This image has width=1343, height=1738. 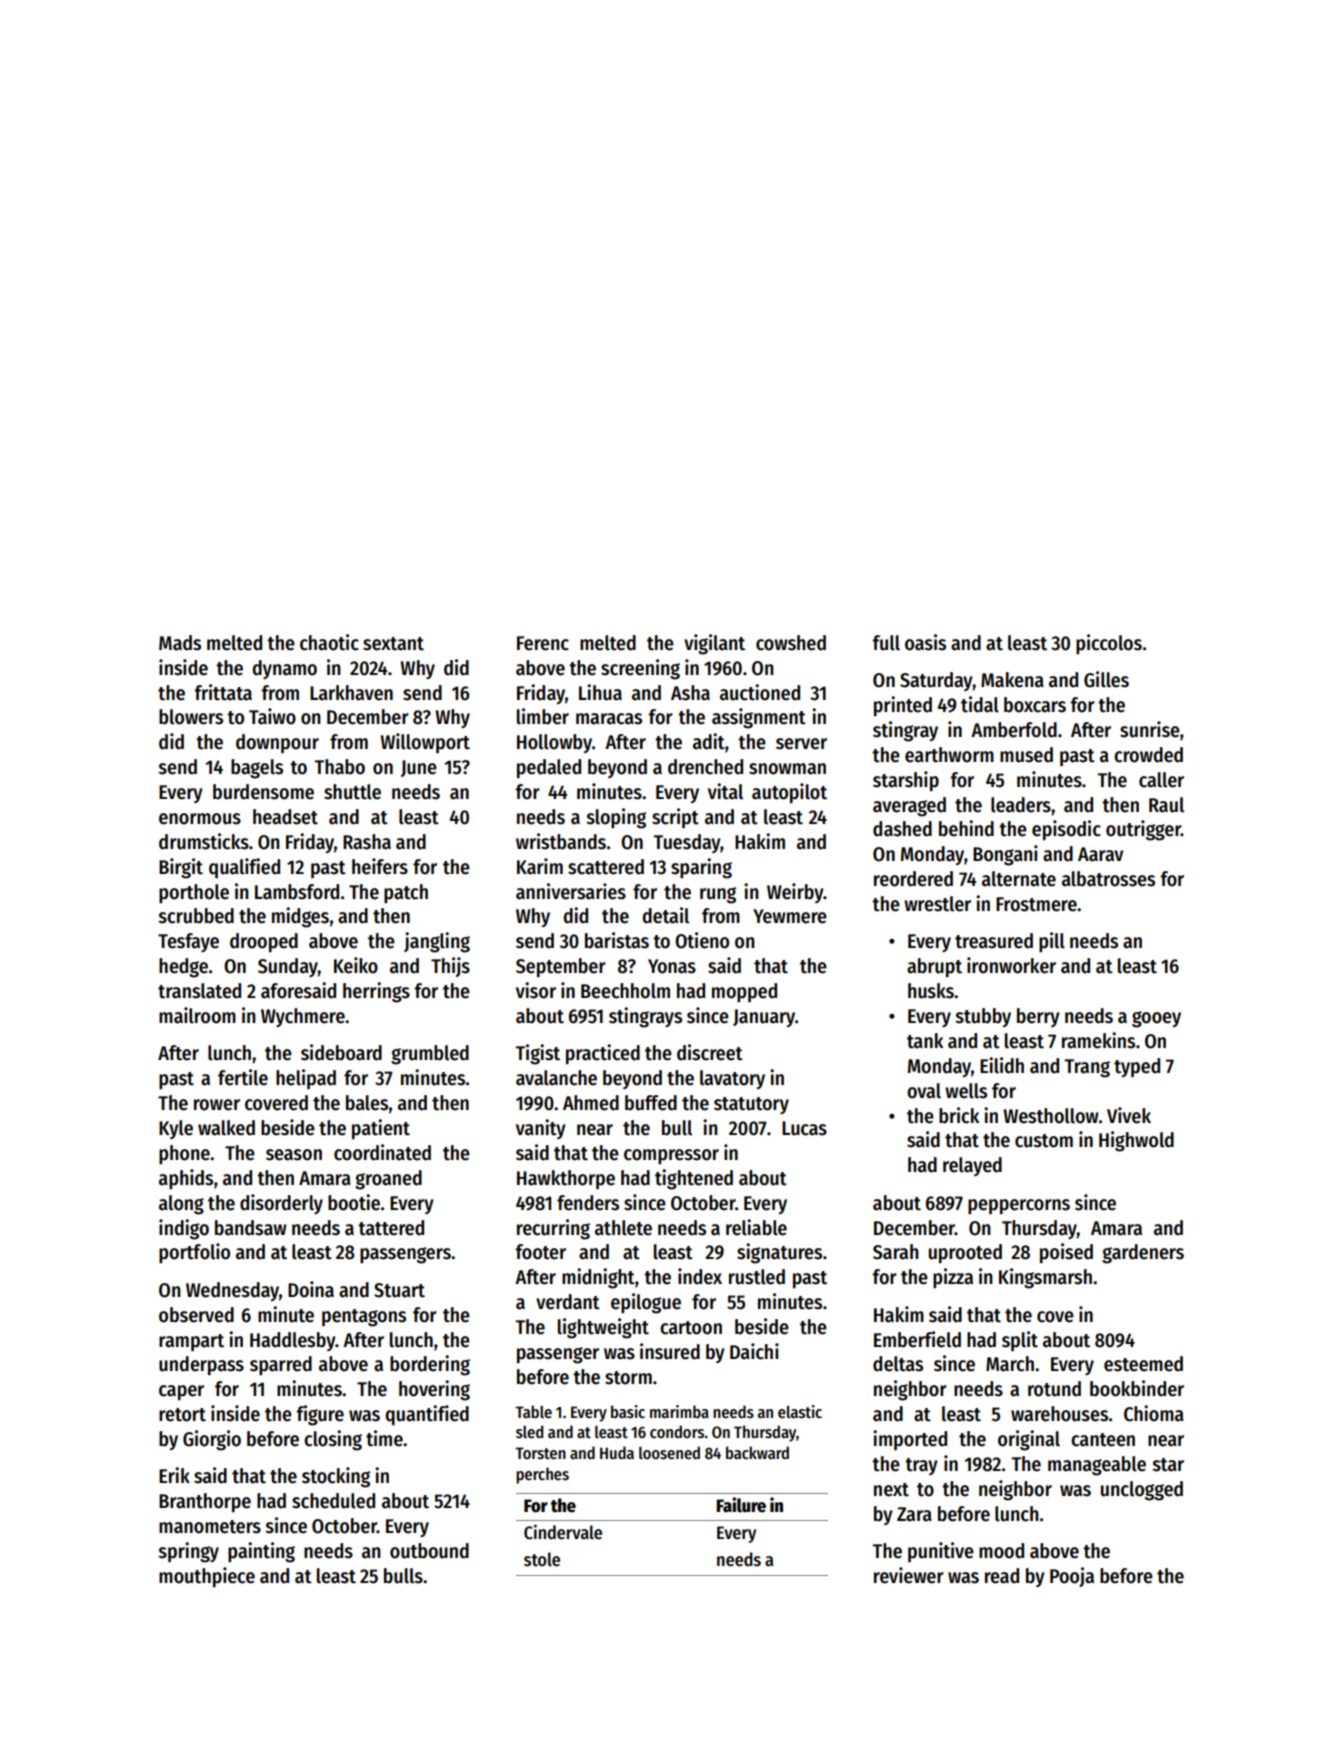 I want to click on peppercorns, so click(x=1019, y=1207).
